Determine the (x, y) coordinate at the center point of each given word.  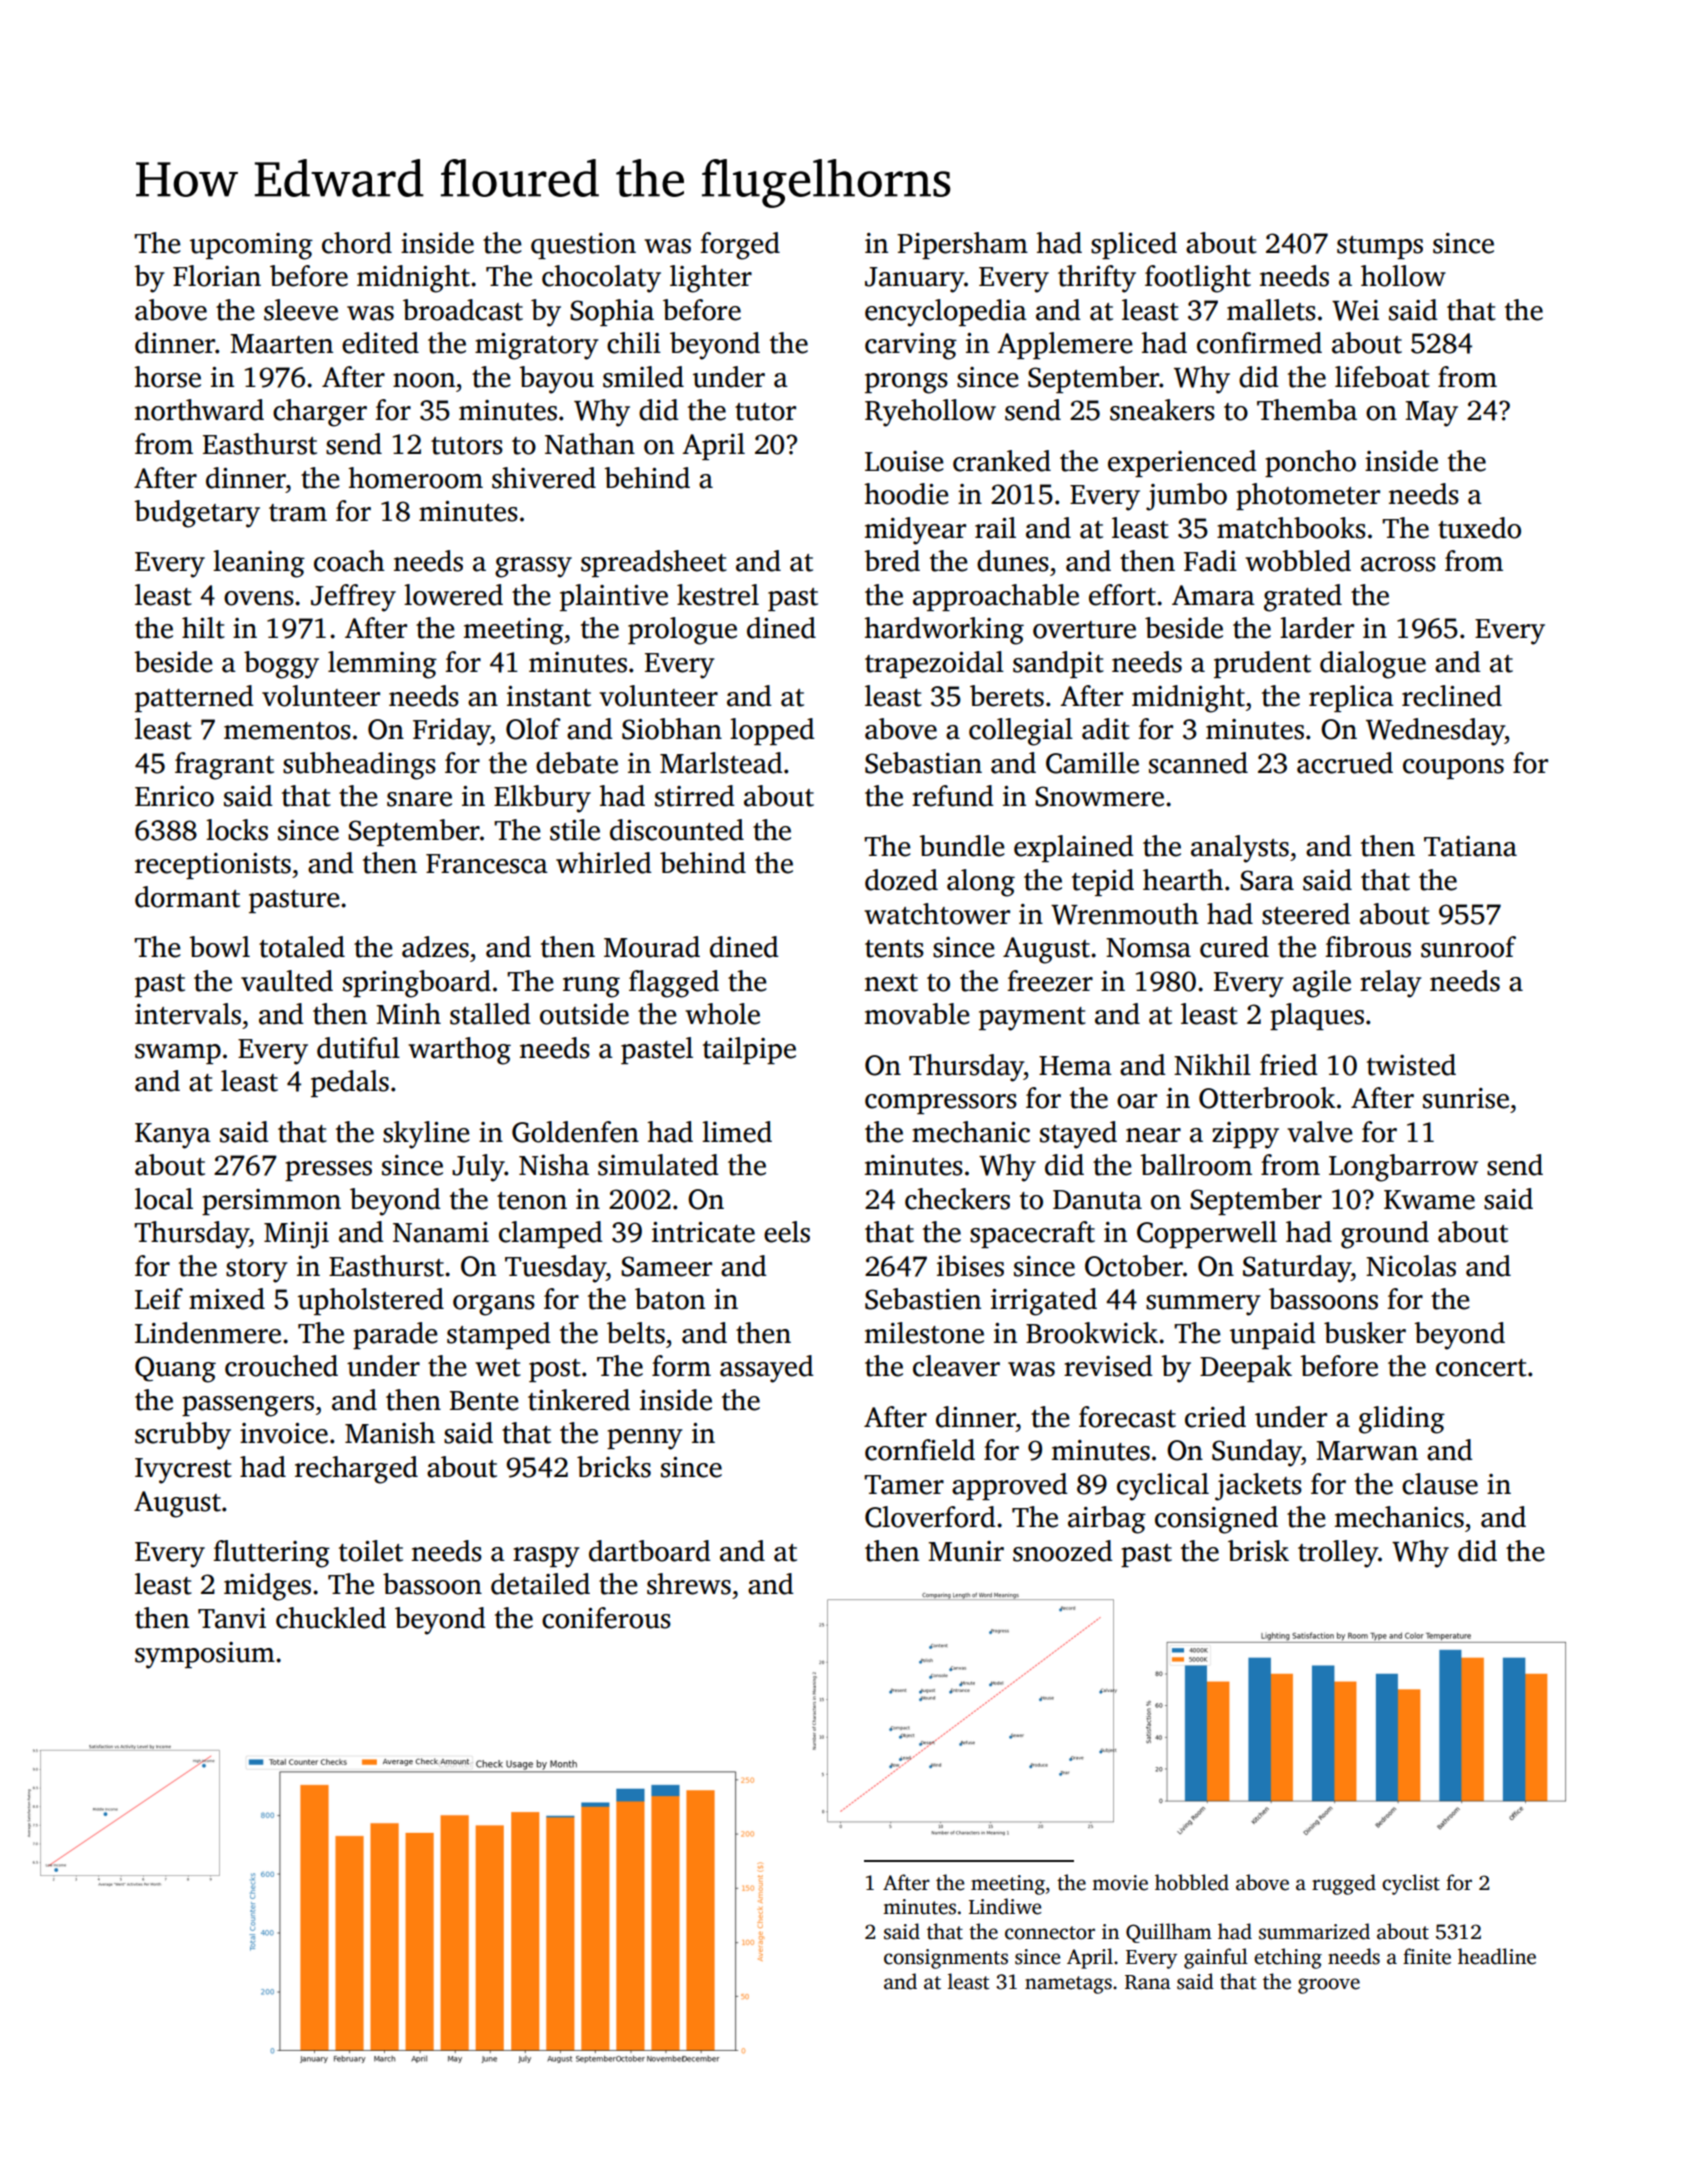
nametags (1068, 1985)
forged (740, 246)
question (583, 246)
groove (1329, 1986)
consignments (946, 1959)
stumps (1380, 247)
